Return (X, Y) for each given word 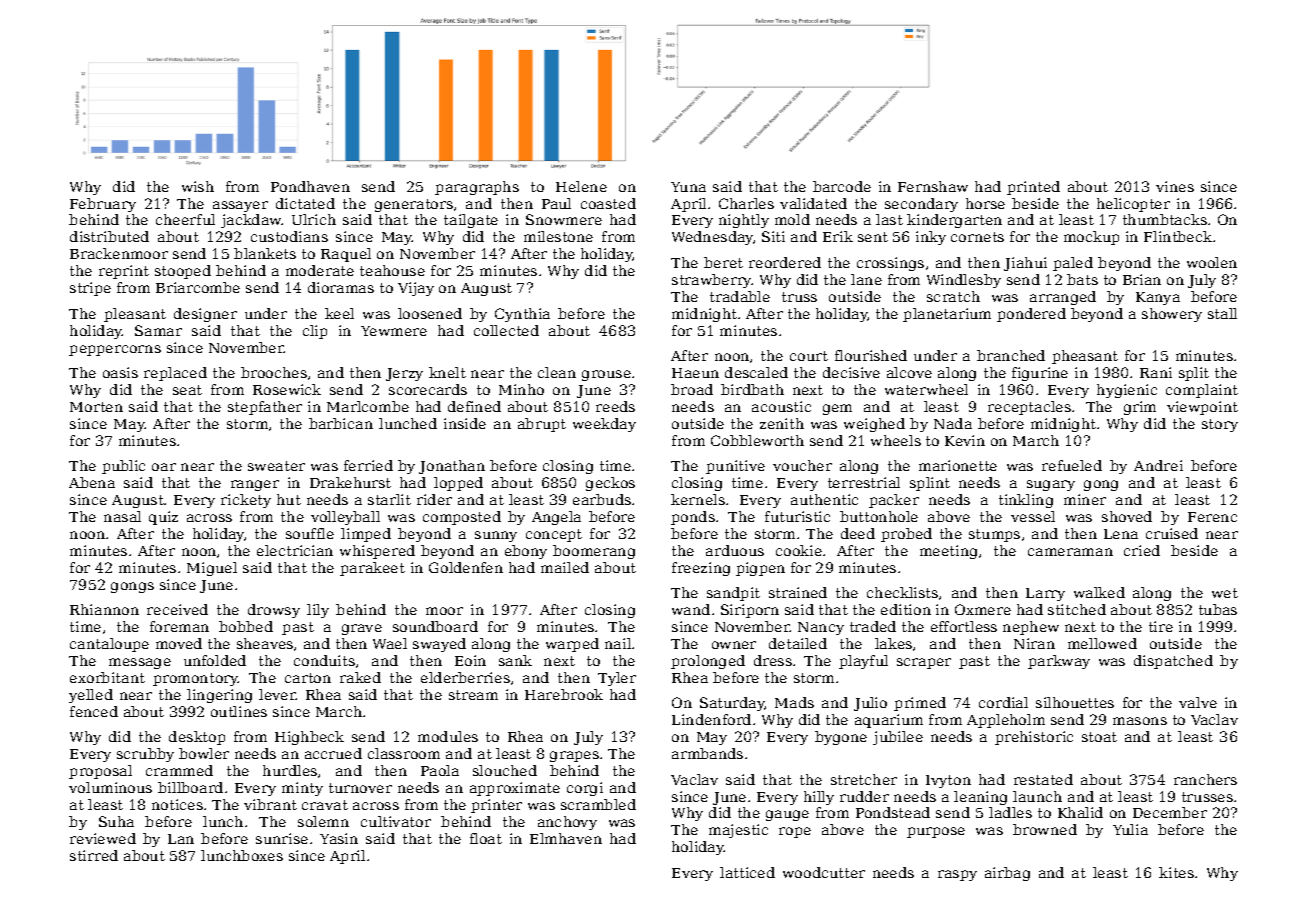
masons (1140, 721)
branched (1011, 355)
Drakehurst (350, 482)
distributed (109, 236)
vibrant (270, 804)
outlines (239, 711)
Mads (794, 702)
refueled (1072, 465)
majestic (738, 831)
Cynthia (522, 315)
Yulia (1130, 829)
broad (692, 389)
